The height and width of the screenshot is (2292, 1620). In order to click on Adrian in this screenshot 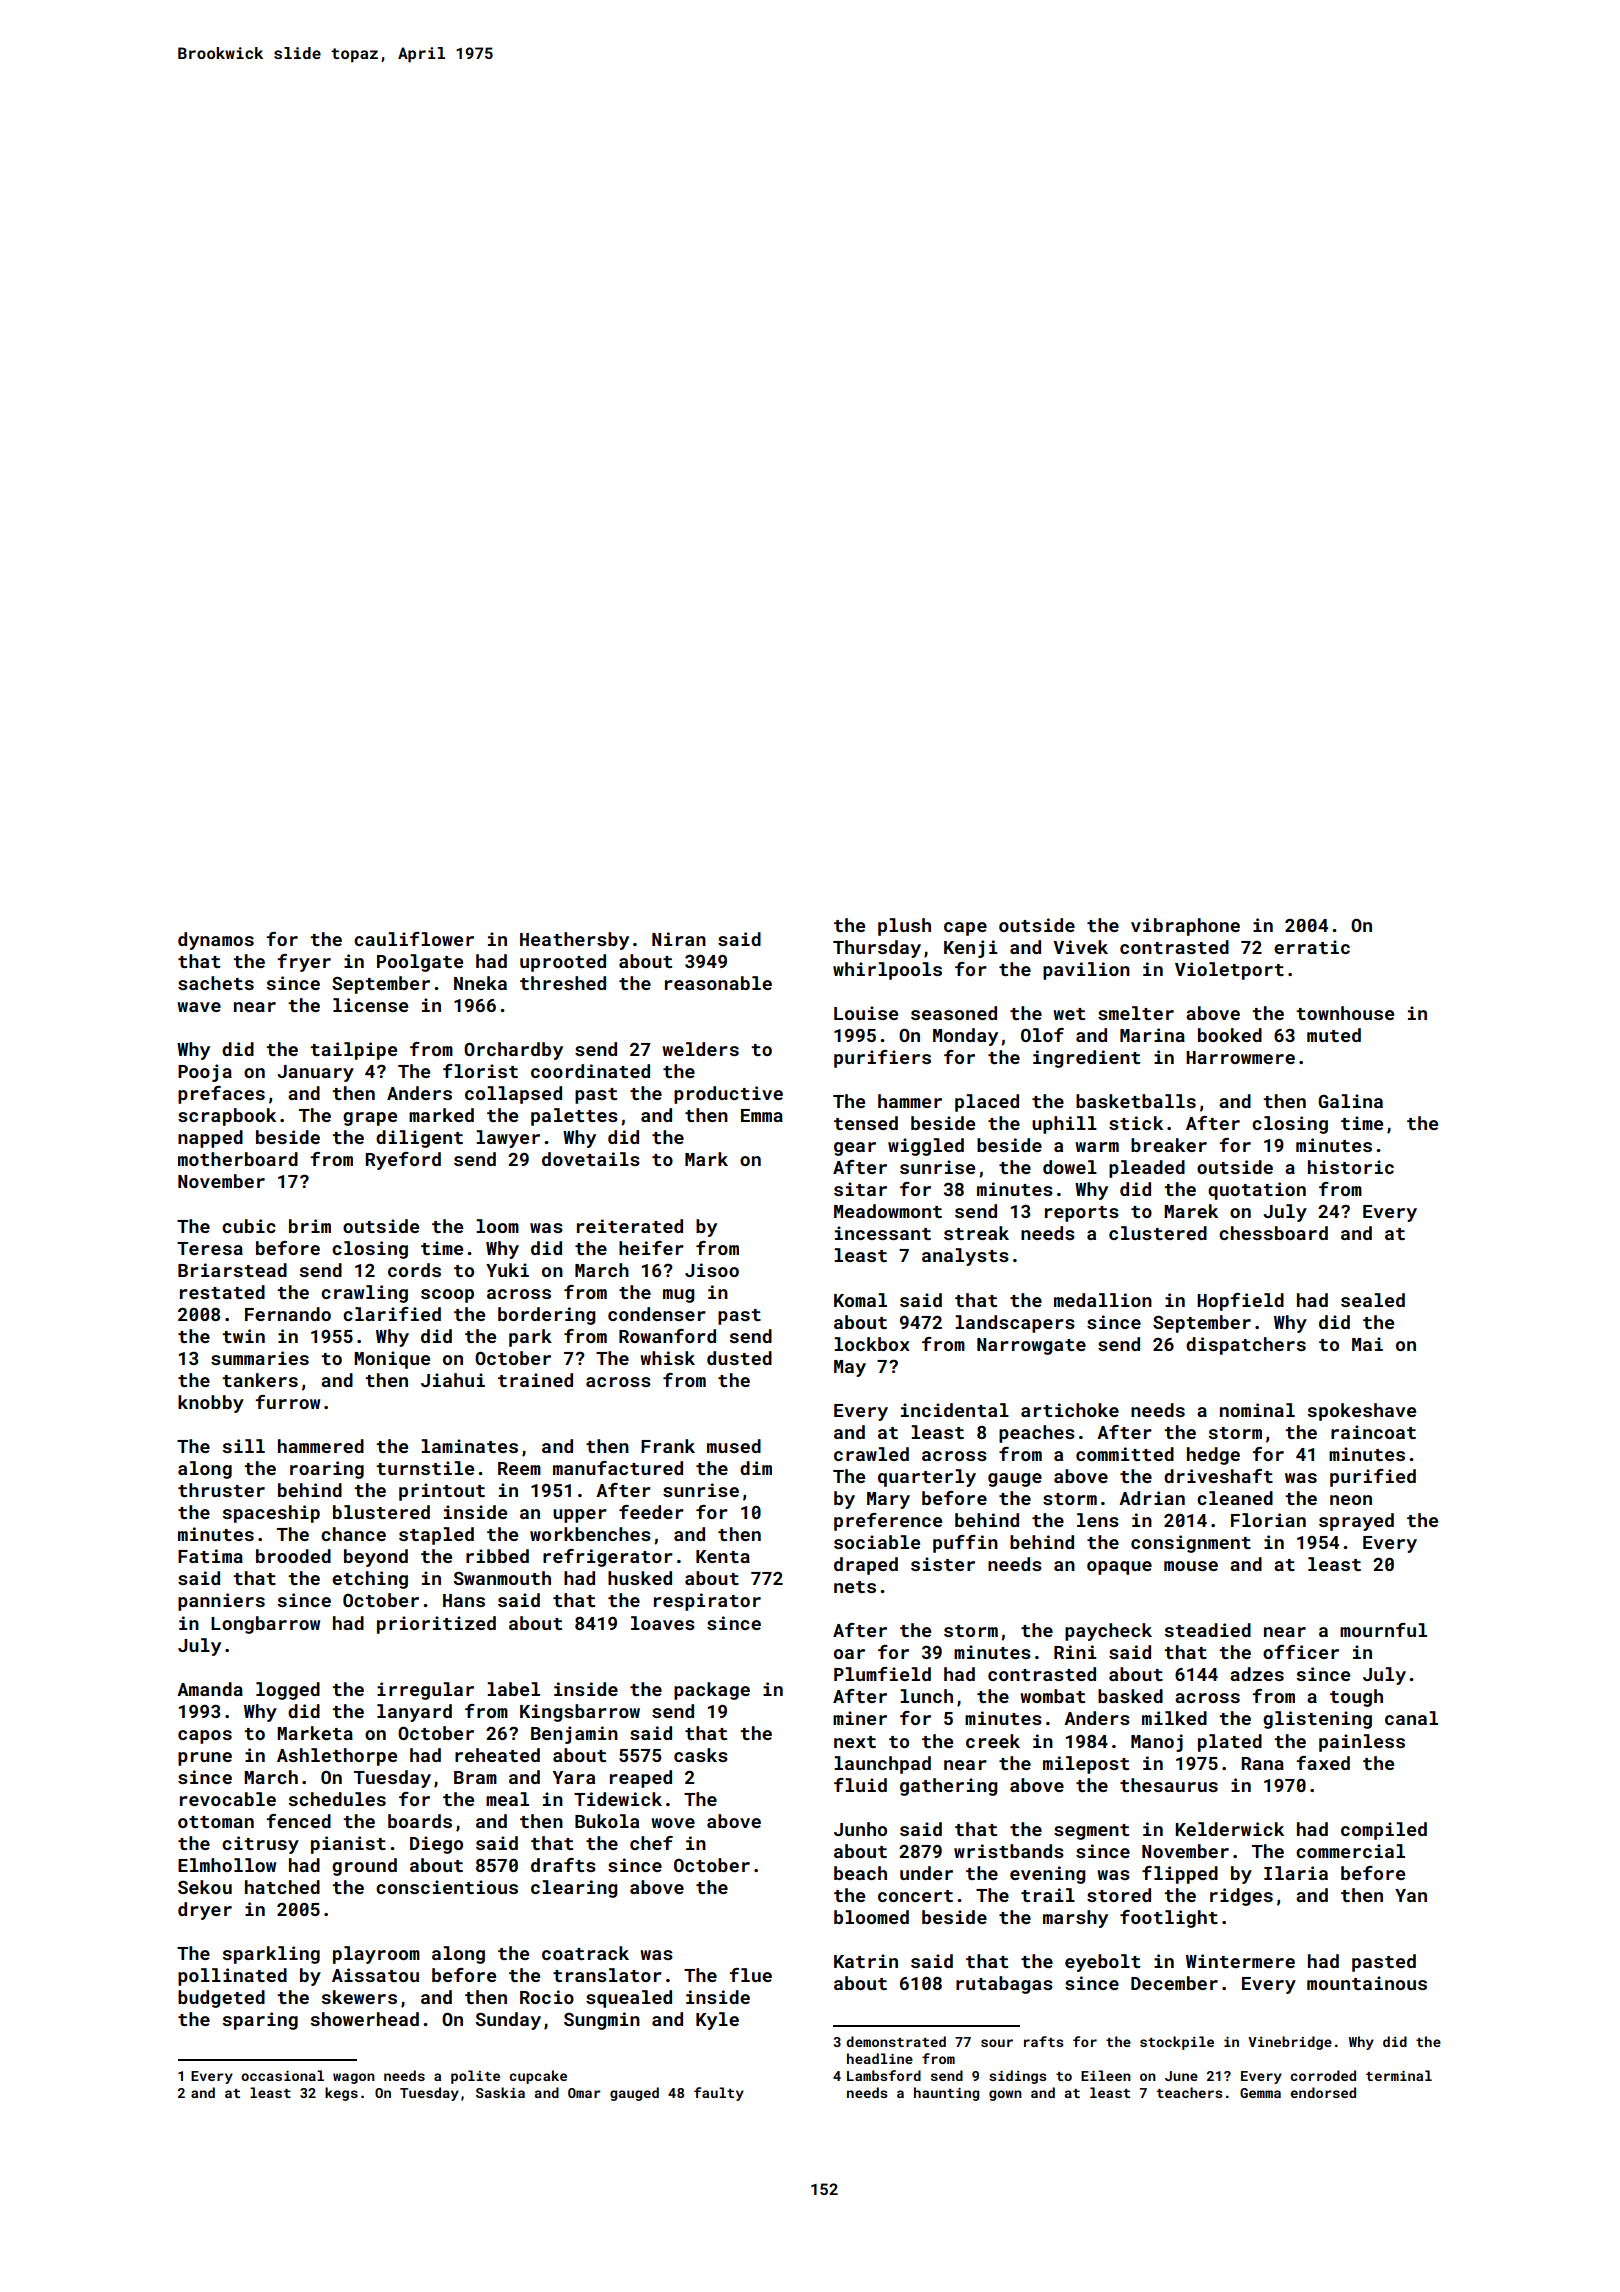, I will do `click(1152, 1498)`.
